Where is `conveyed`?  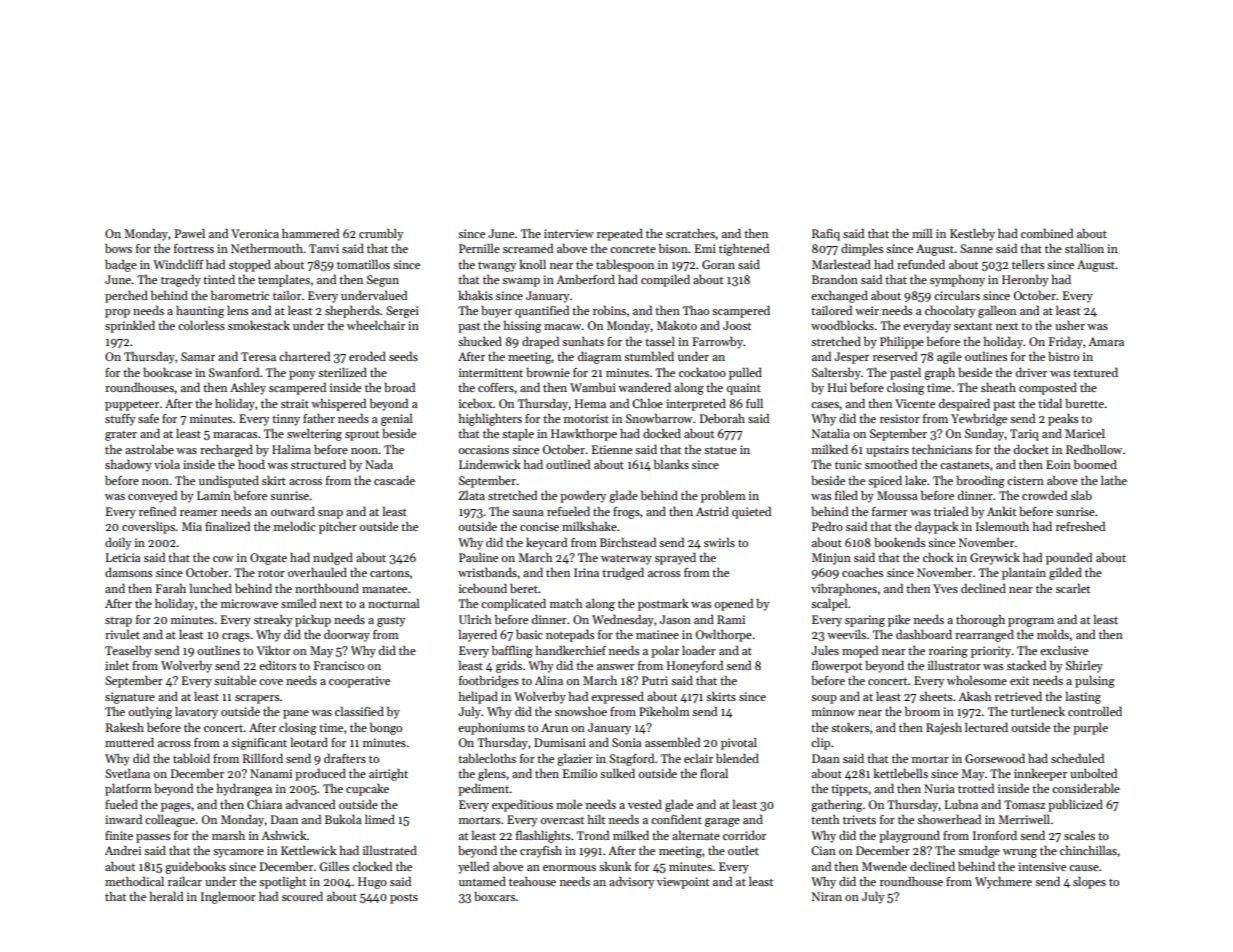
conveyed is located at coordinates (152, 496).
